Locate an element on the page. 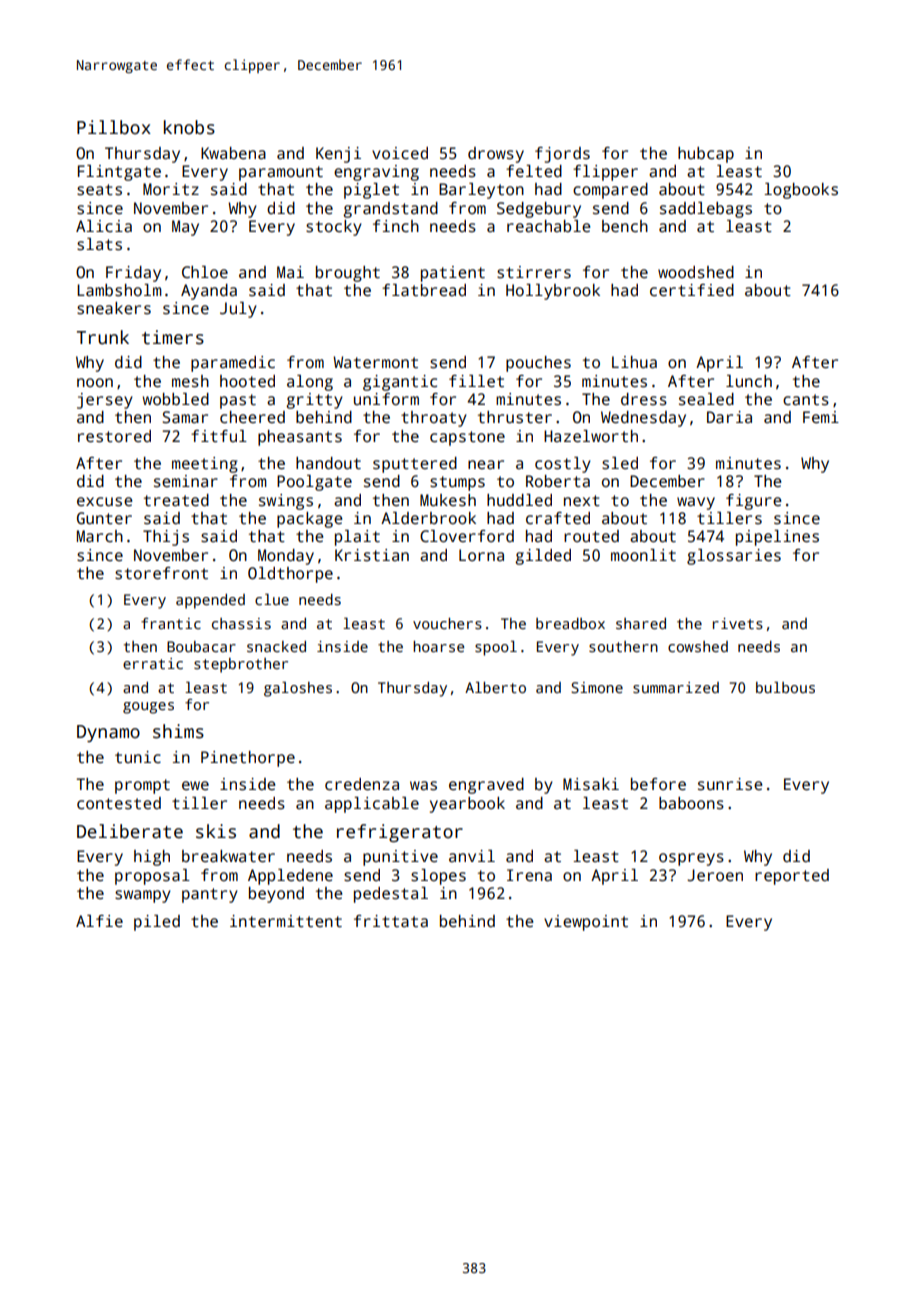  fitful is located at coordinates (219, 436).
